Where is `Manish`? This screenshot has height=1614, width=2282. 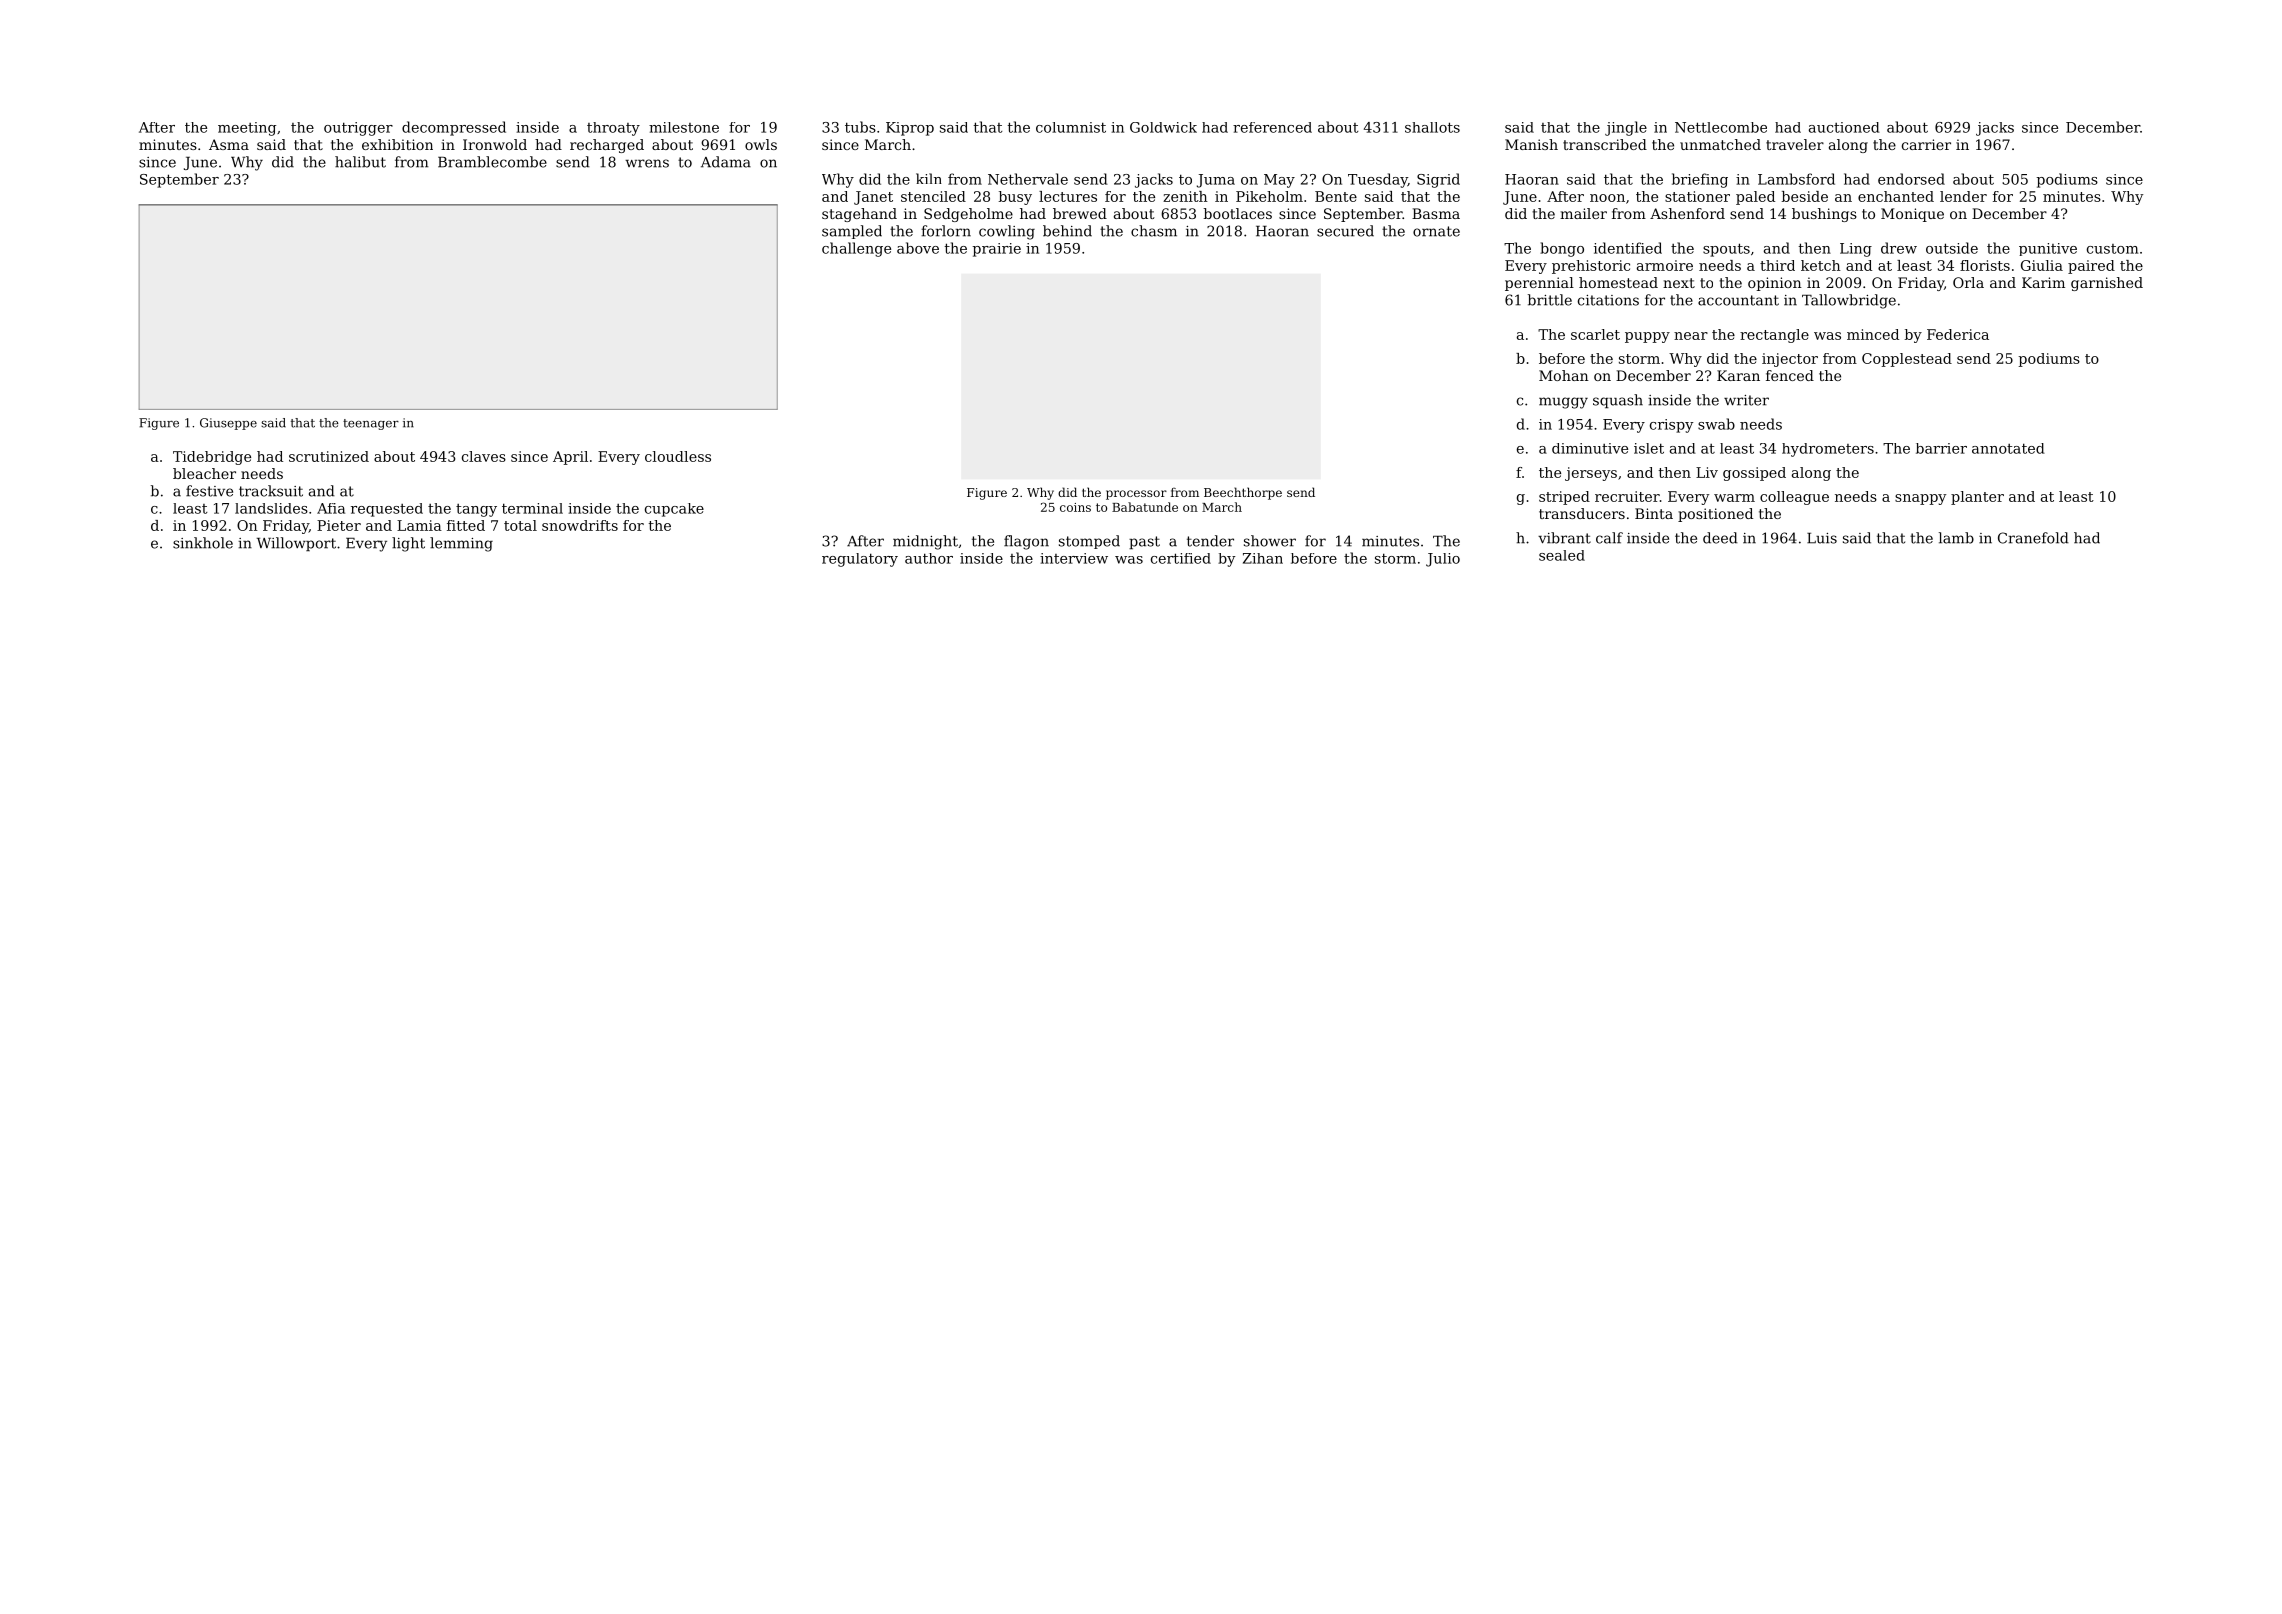 Manish is located at coordinates (1531, 144).
